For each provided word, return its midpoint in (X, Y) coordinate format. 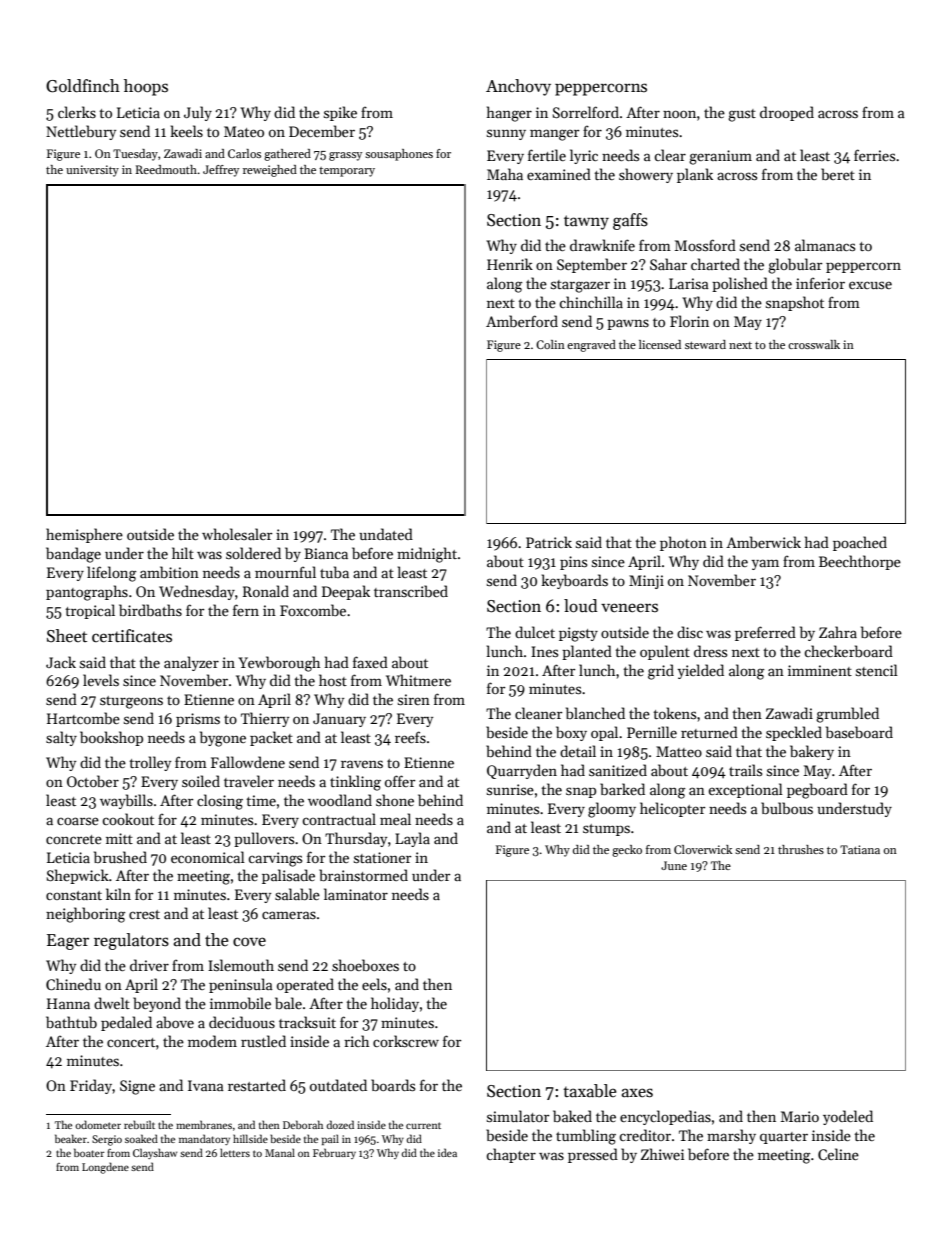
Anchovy (518, 87)
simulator (518, 1116)
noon (679, 114)
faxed (370, 662)
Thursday (356, 839)
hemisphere (84, 535)
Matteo (679, 751)
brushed (120, 857)
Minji (646, 582)
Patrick (549, 542)
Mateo (244, 131)
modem (212, 1041)
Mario (800, 1116)
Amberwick (763, 542)
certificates (132, 636)
